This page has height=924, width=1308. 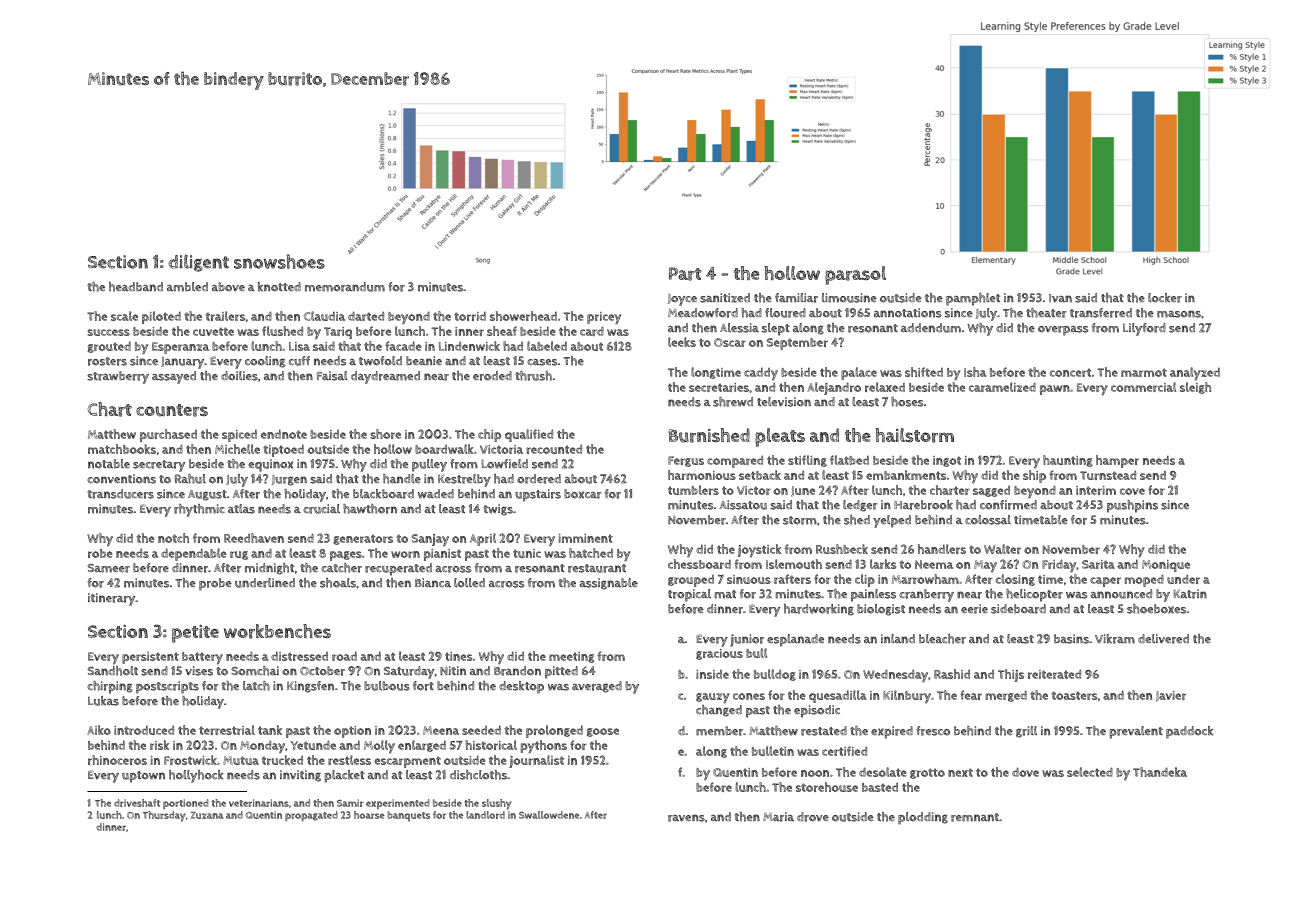 What do you see at coordinates (907, 402) in the page?
I see `hoses` at bounding box center [907, 402].
